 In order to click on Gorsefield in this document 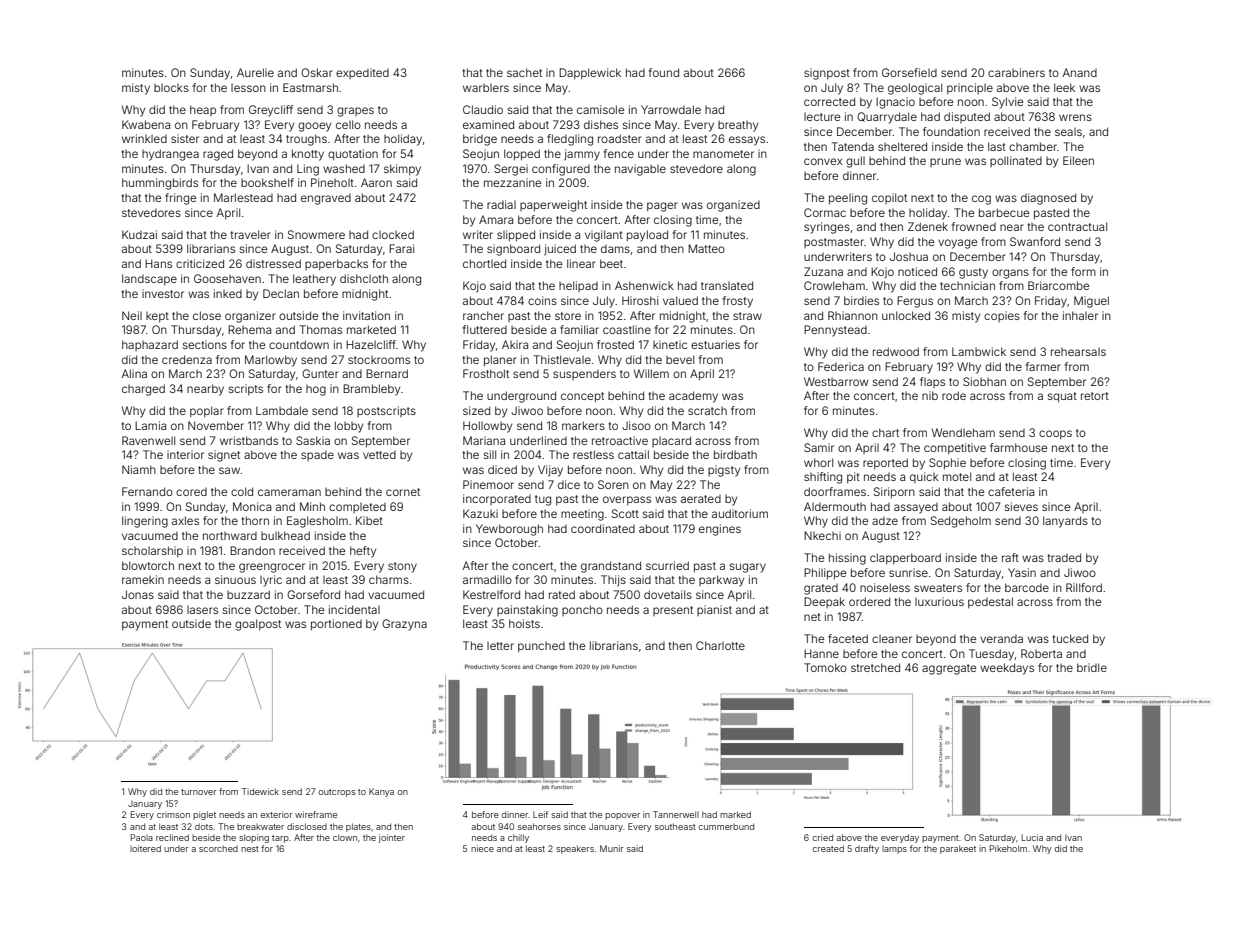, I will do `click(909, 72)`.
